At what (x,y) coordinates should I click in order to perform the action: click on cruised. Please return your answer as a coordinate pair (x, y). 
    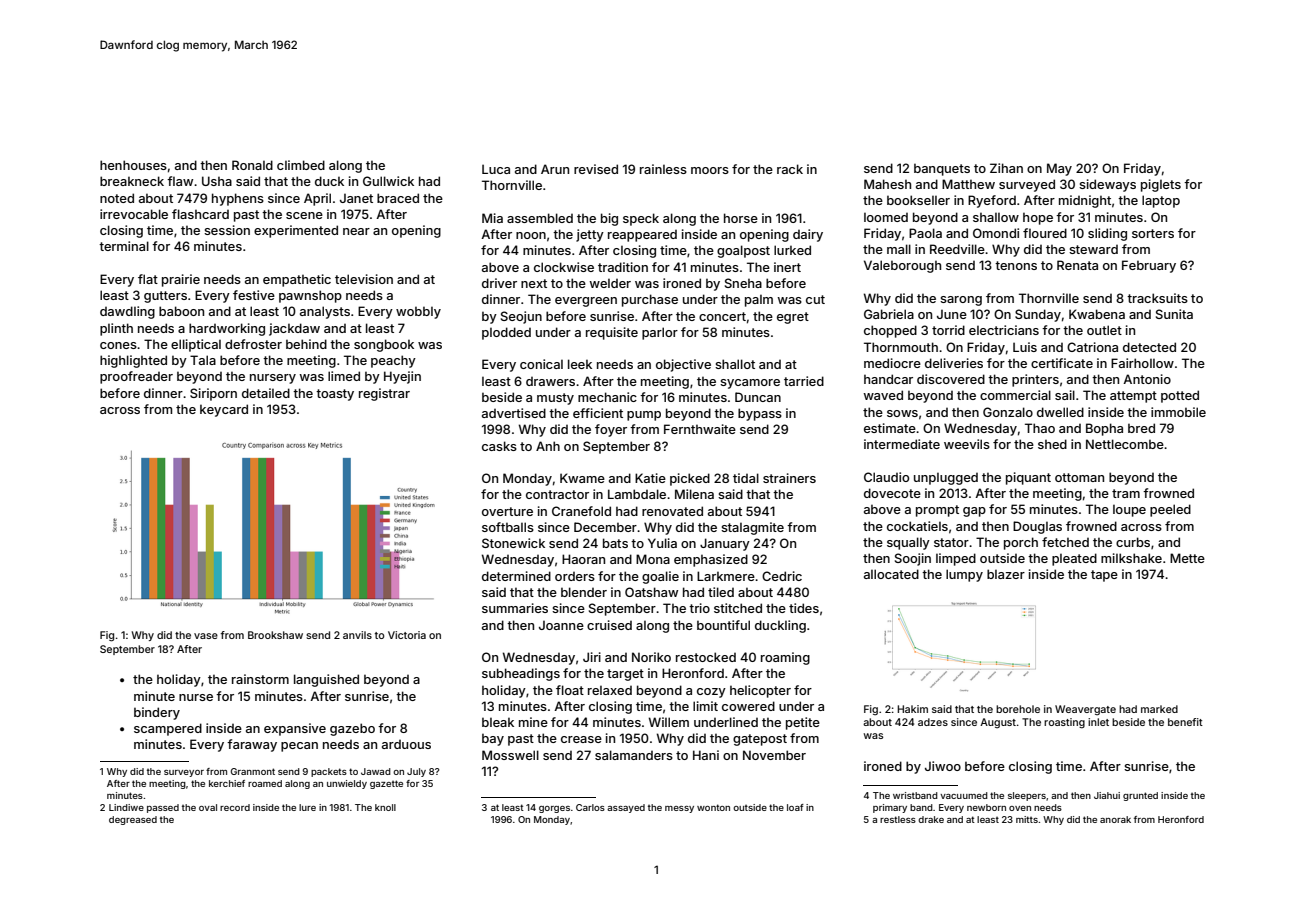
    Looking at the image, I should click on (609, 625).
